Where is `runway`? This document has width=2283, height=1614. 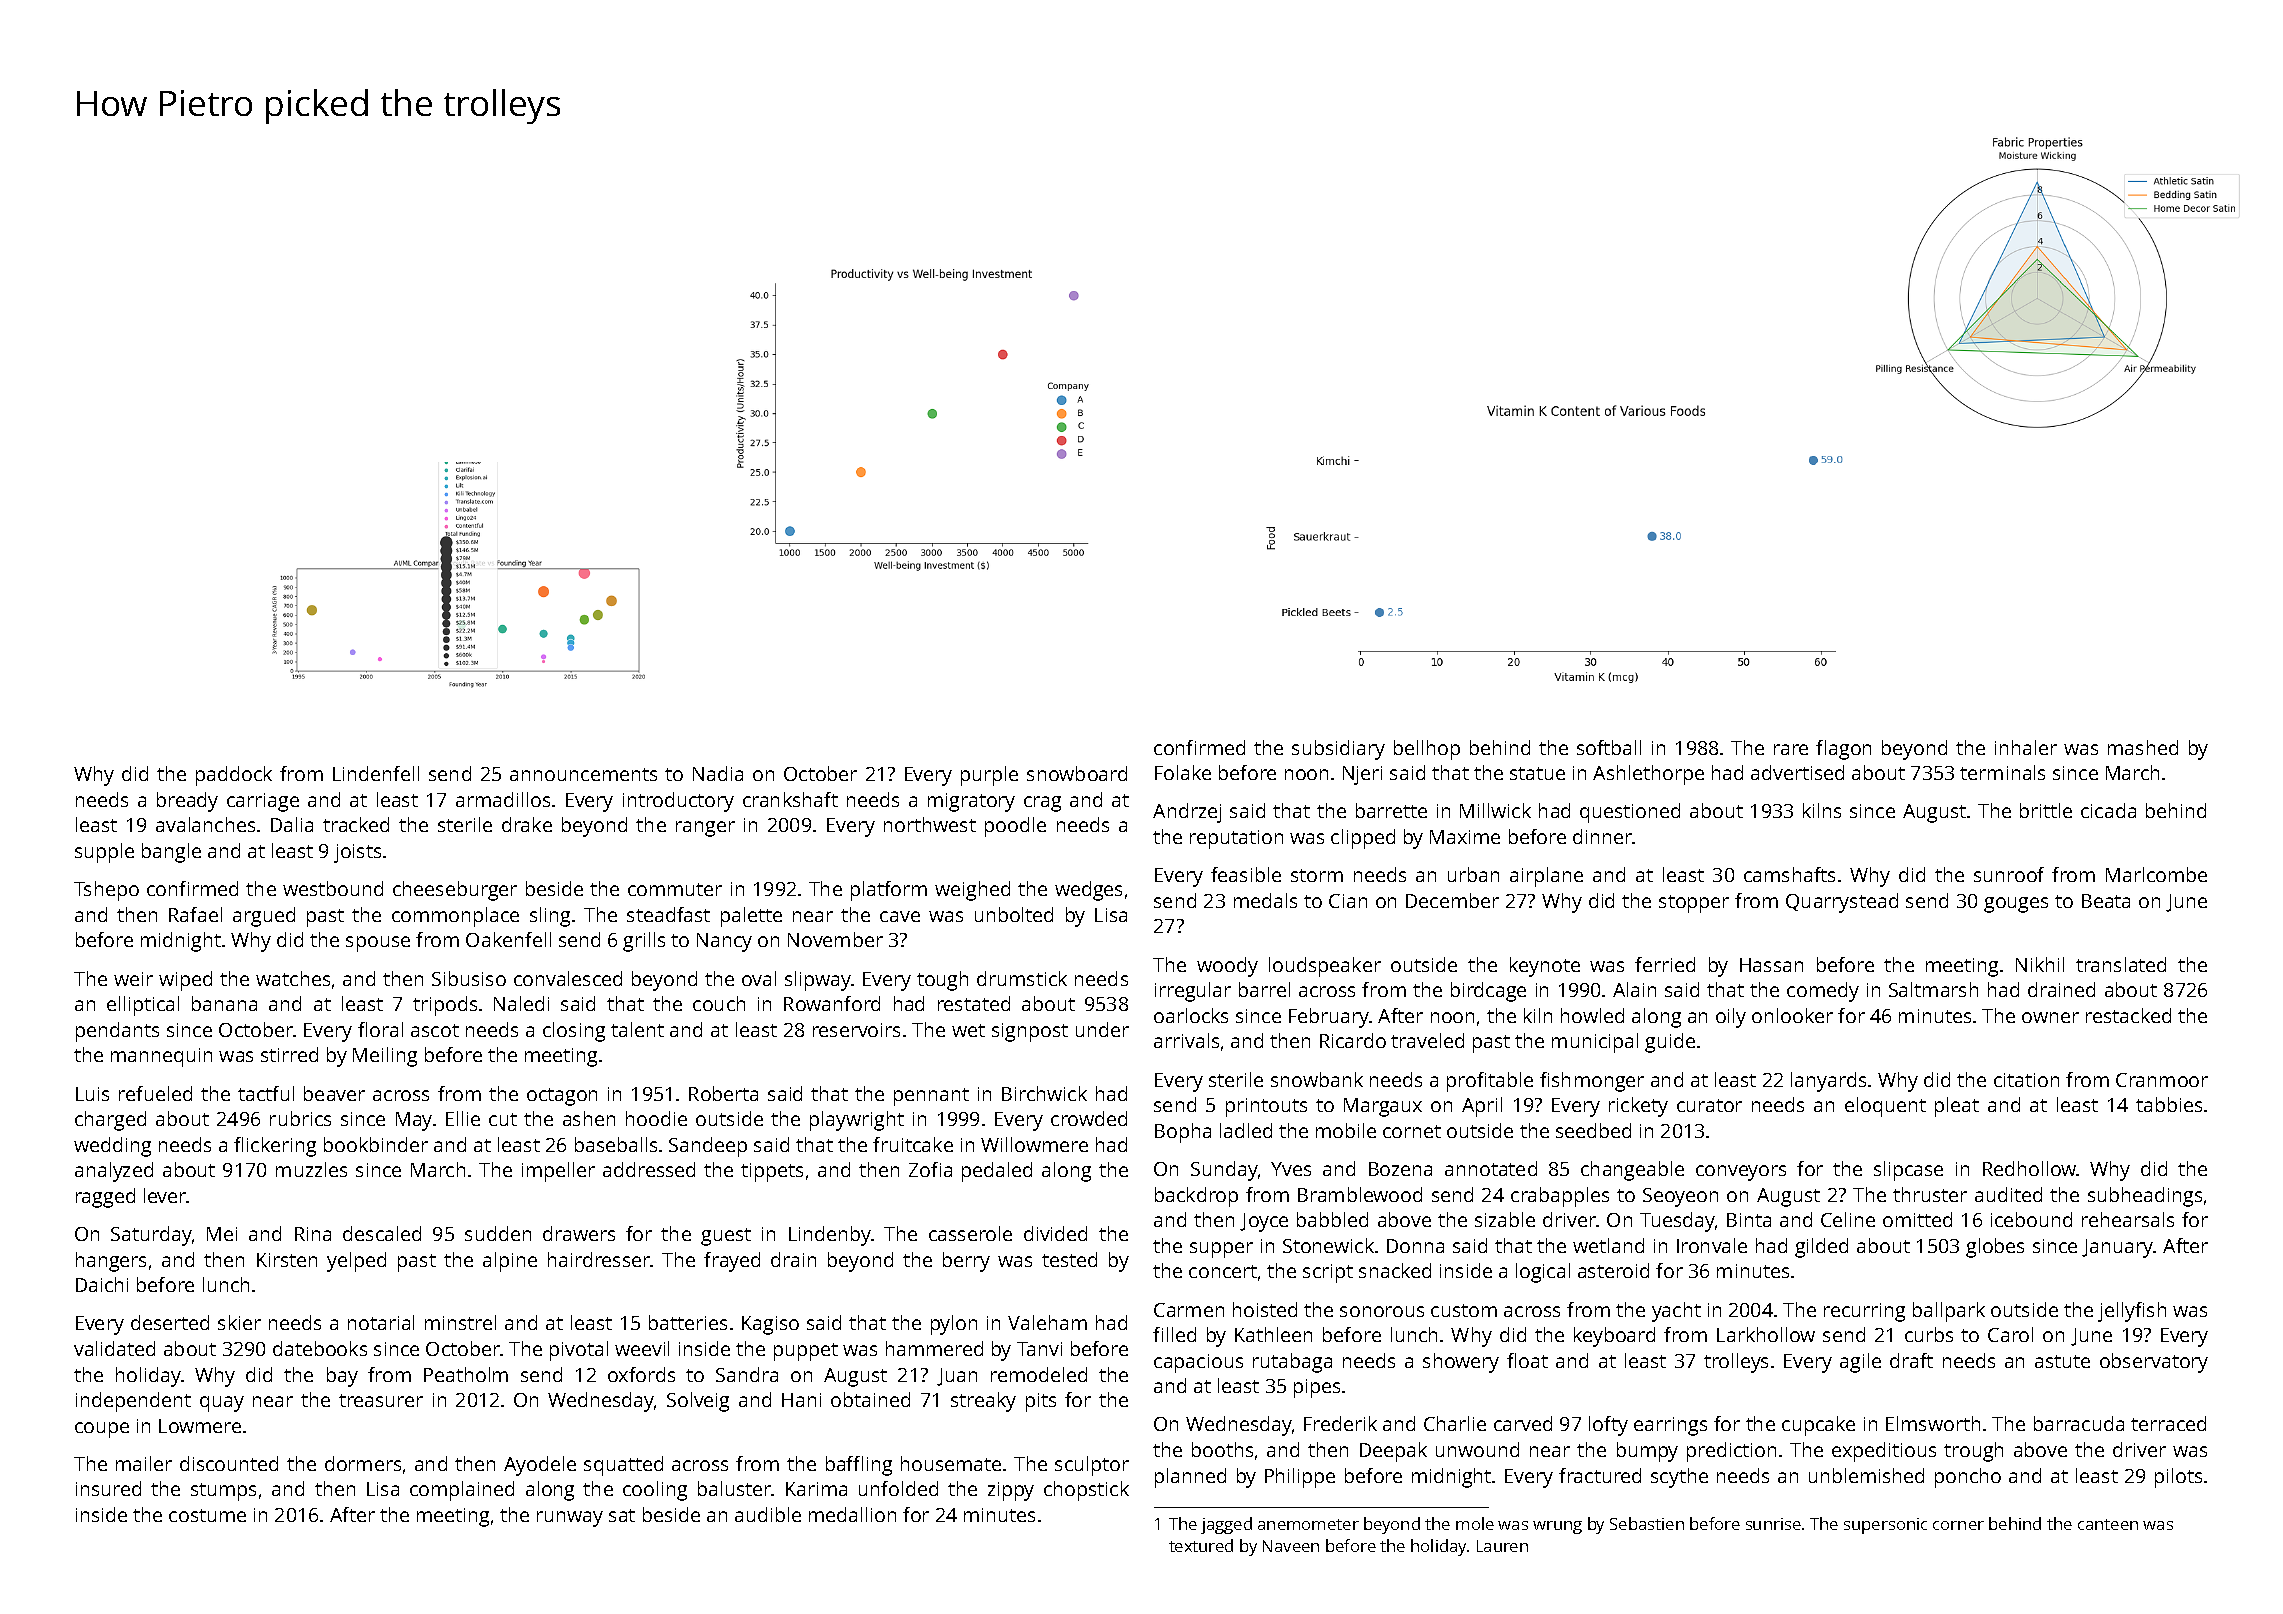
runway is located at coordinates (570, 1519).
